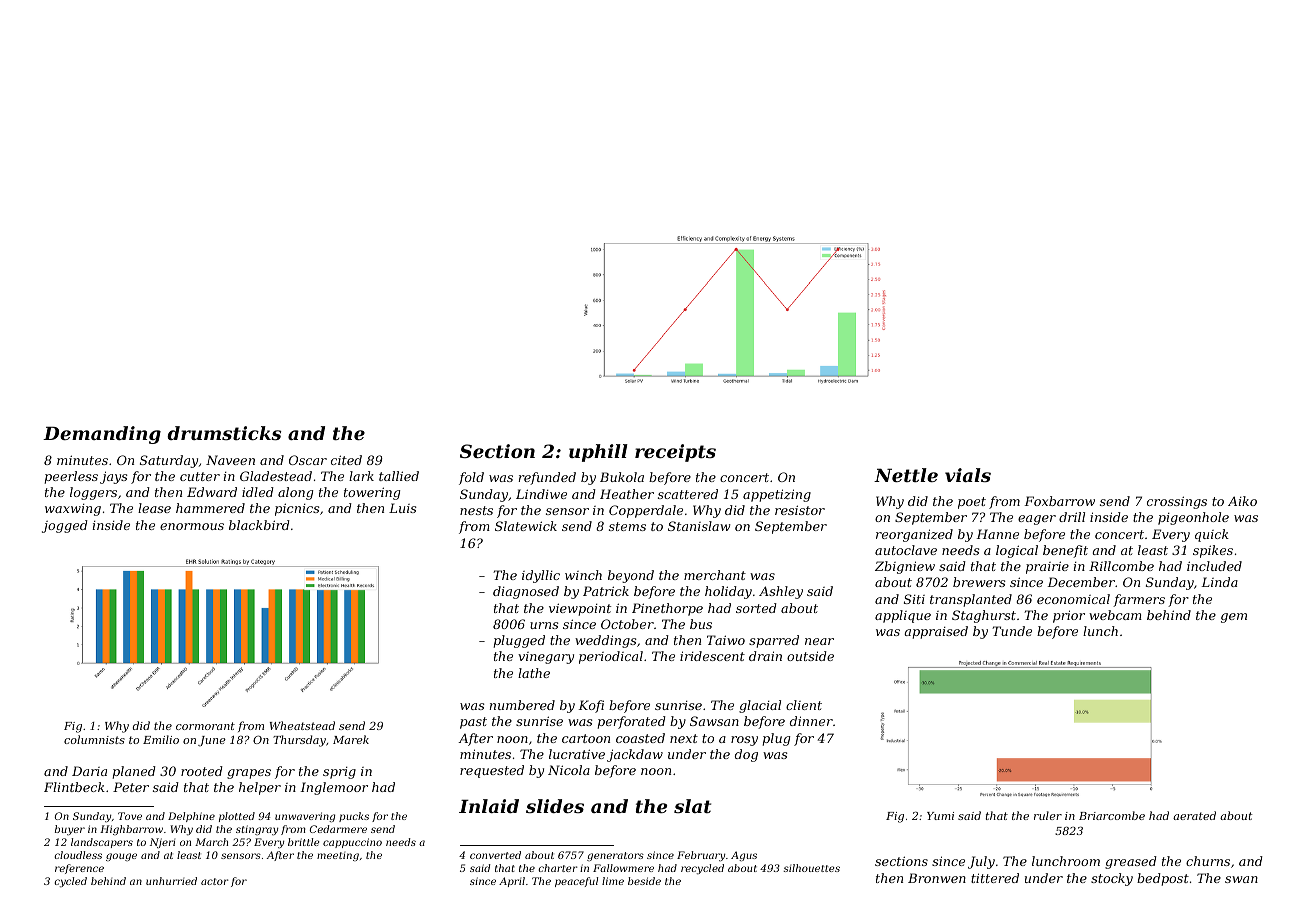 This document has width=1308, height=924. Describe the element at coordinates (541, 494) in the document. I see `Lindiwe` at that location.
